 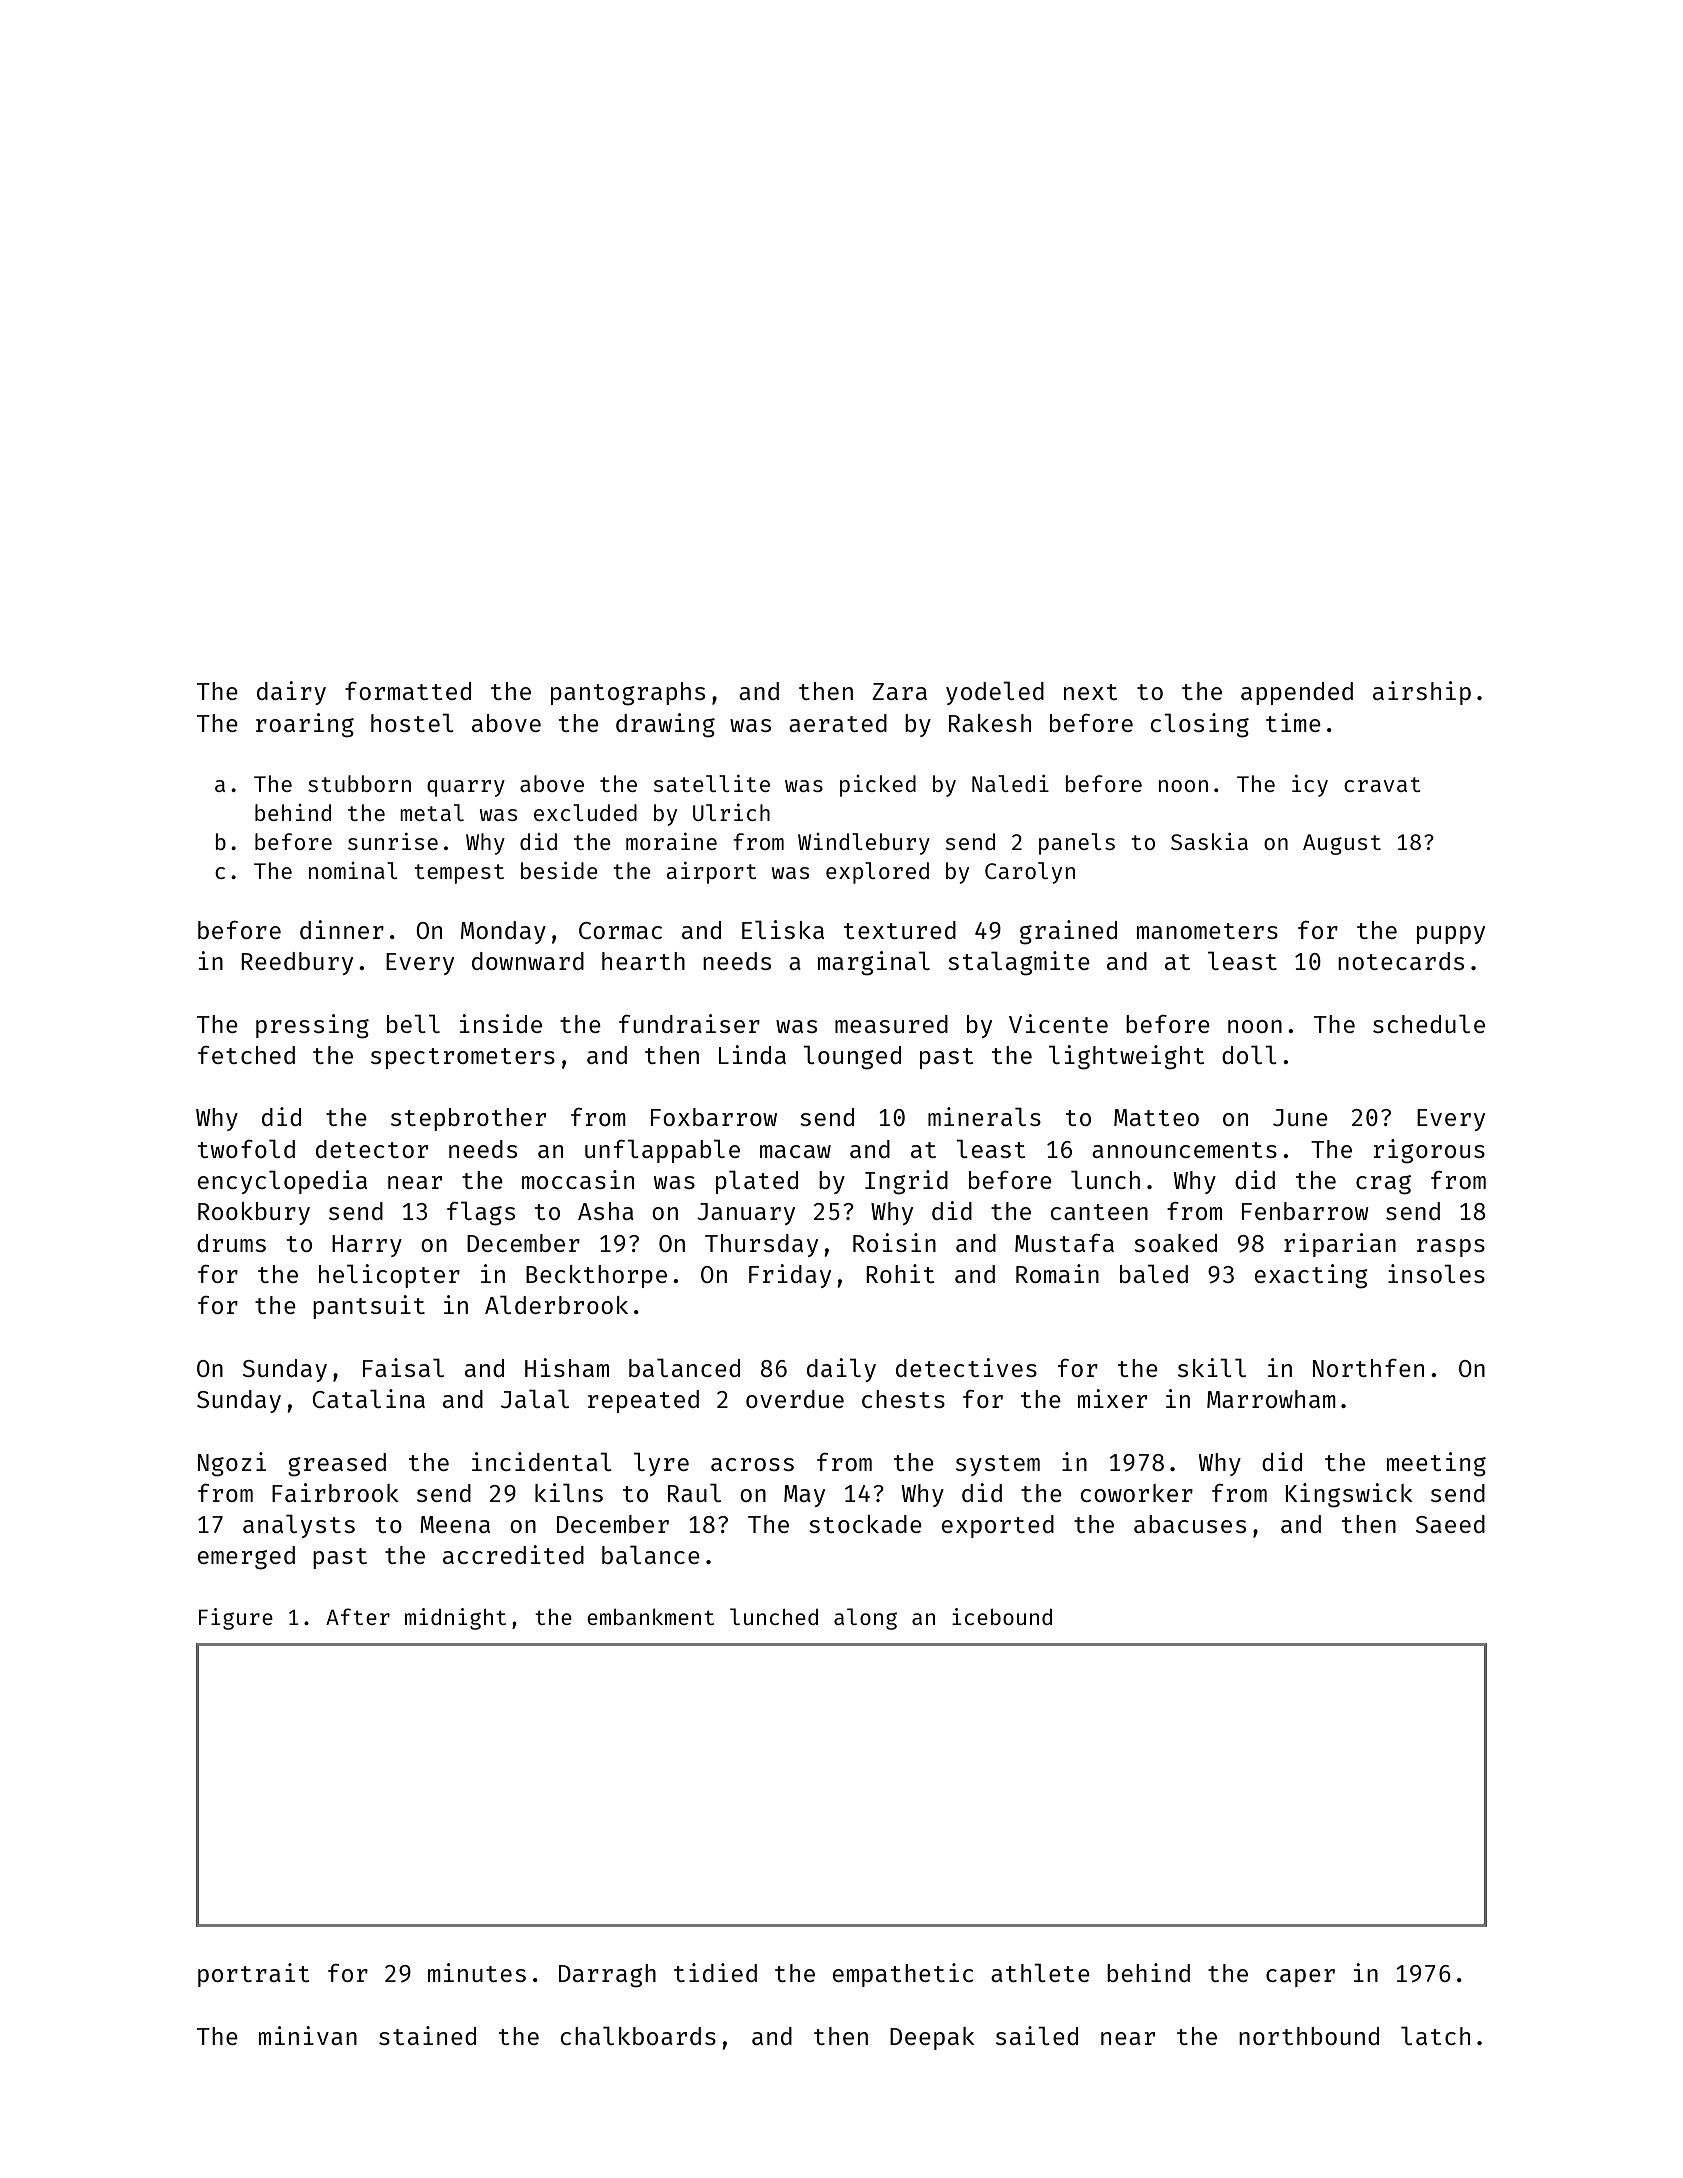 I want to click on tidied, so click(x=715, y=1972).
